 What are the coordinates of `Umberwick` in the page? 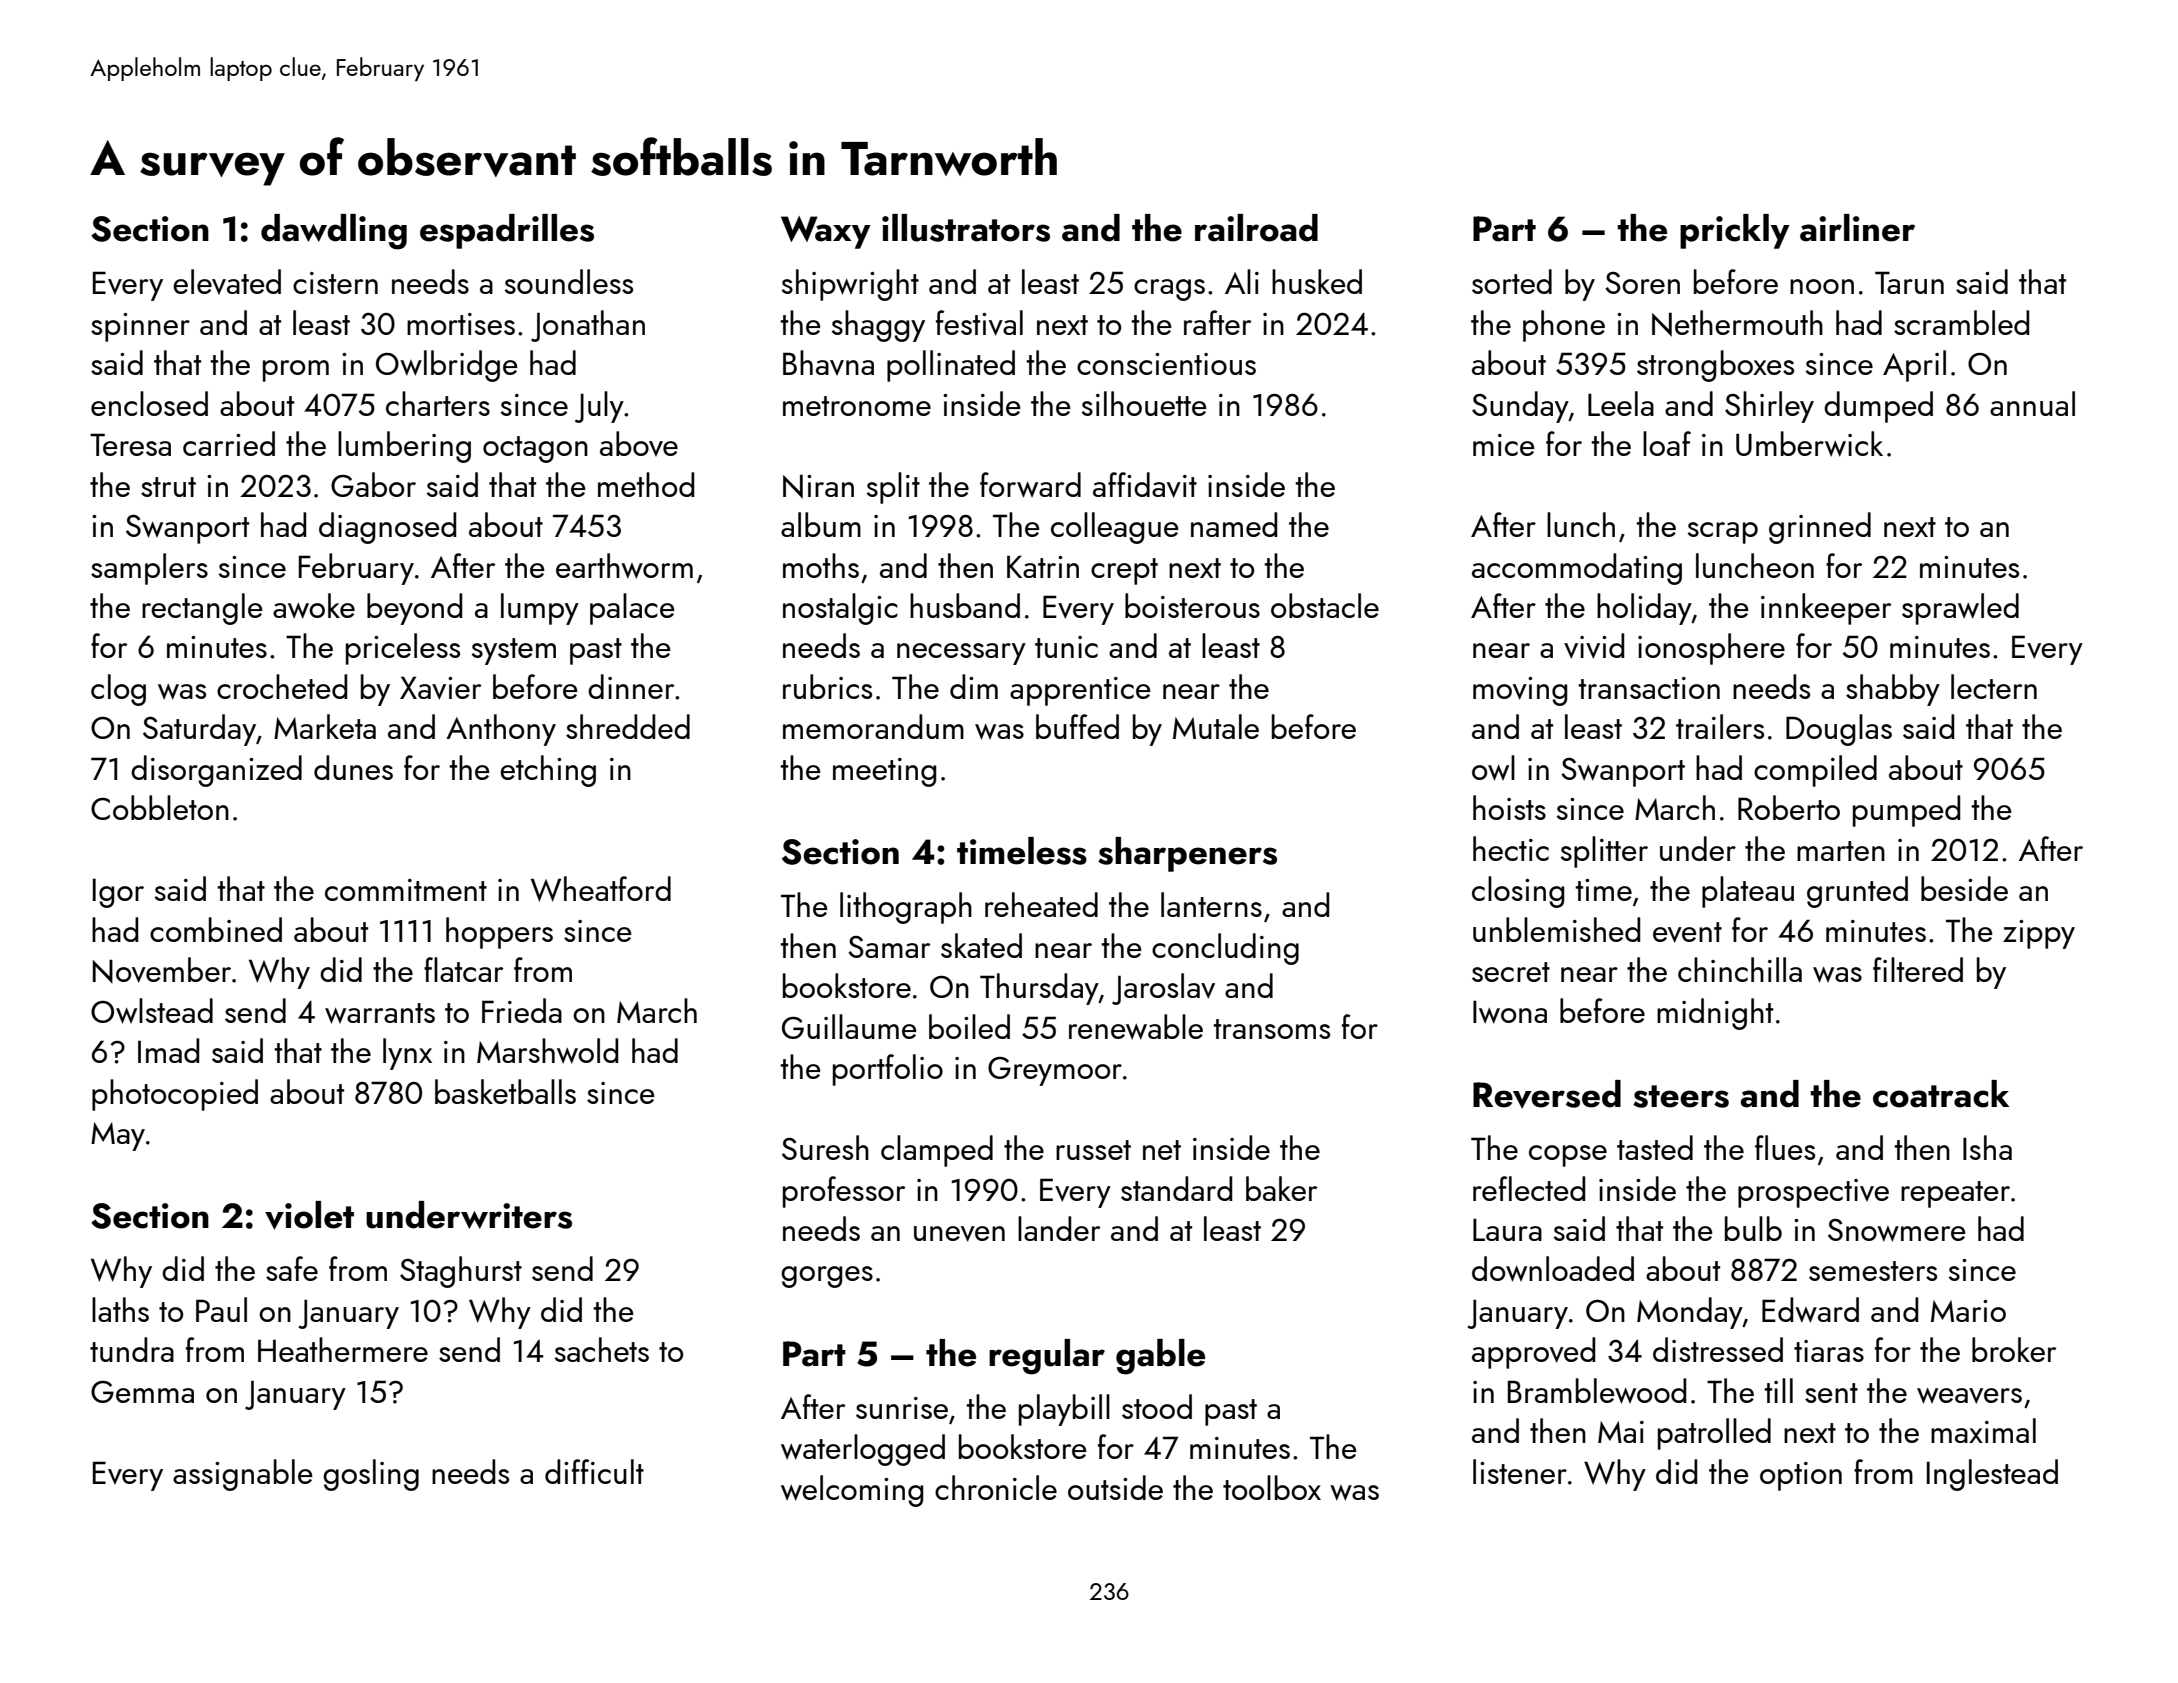 It's located at (1809, 444).
